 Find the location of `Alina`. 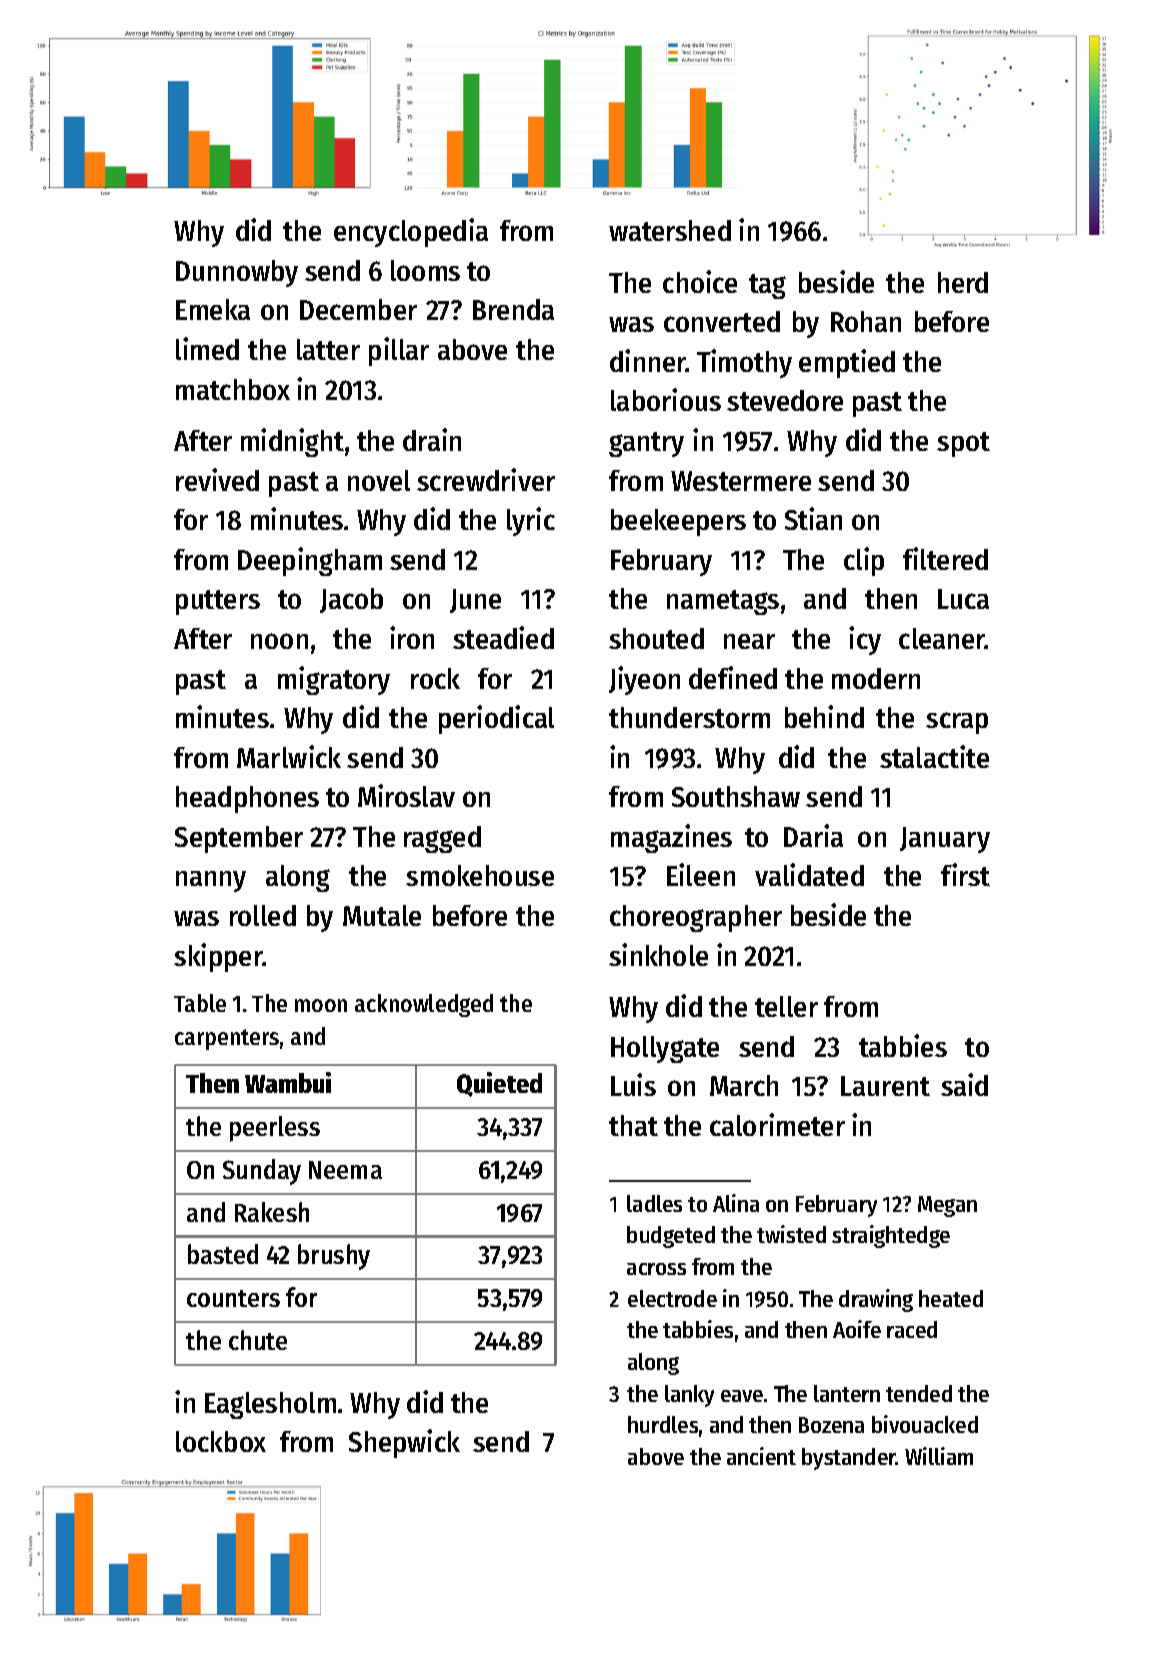

Alina is located at coordinates (736, 1203).
